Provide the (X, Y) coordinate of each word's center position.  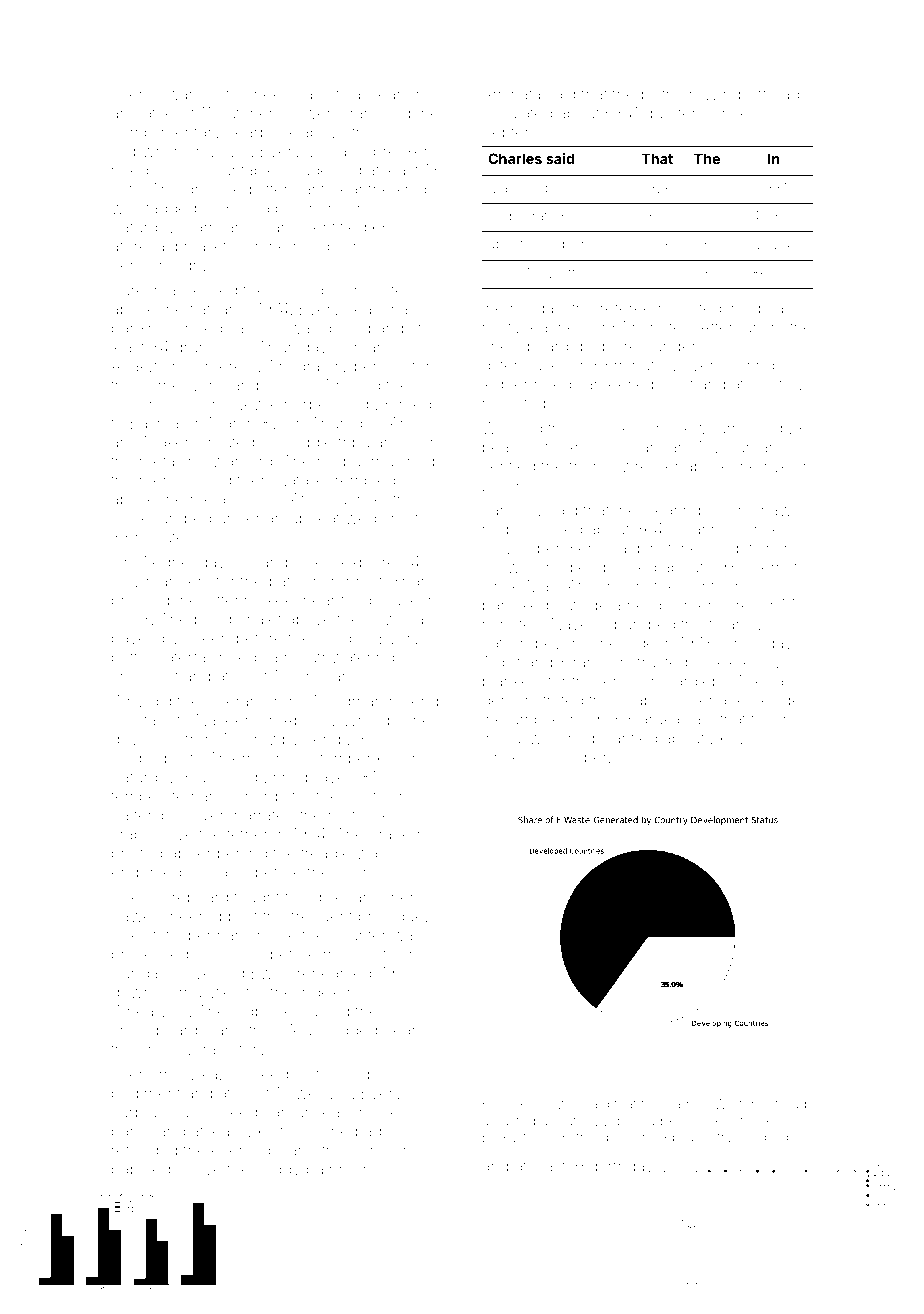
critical (341, 94)
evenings (245, 1152)
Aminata (511, 94)
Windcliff (735, 93)
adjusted (508, 1122)
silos (770, 738)
